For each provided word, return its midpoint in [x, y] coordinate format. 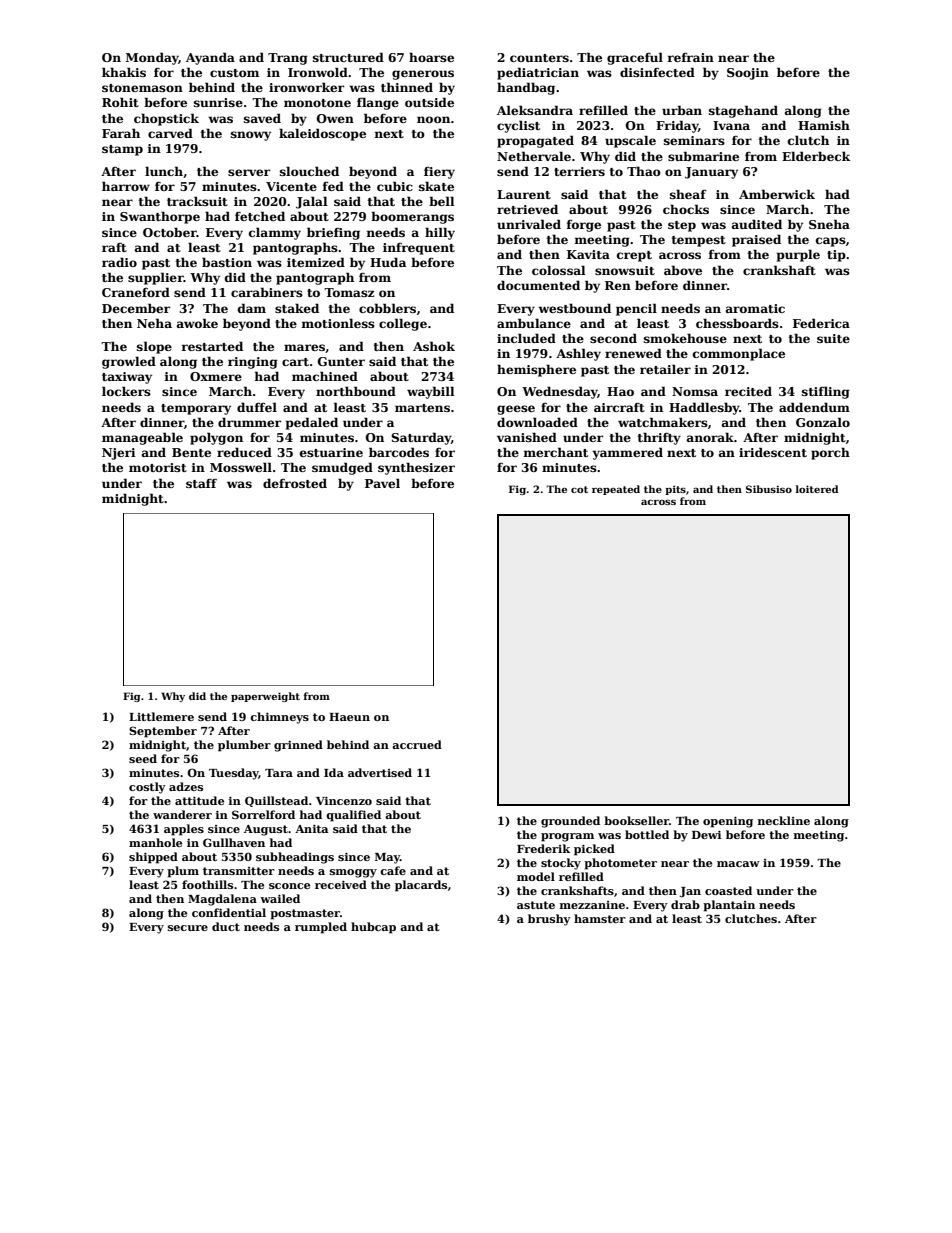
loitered [817, 489]
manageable [142, 438]
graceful [635, 58]
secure [188, 928]
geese [516, 410]
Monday [152, 58]
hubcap [373, 928]
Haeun [349, 717]
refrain [690, 57]
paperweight [265, 697]
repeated [616, 490]
